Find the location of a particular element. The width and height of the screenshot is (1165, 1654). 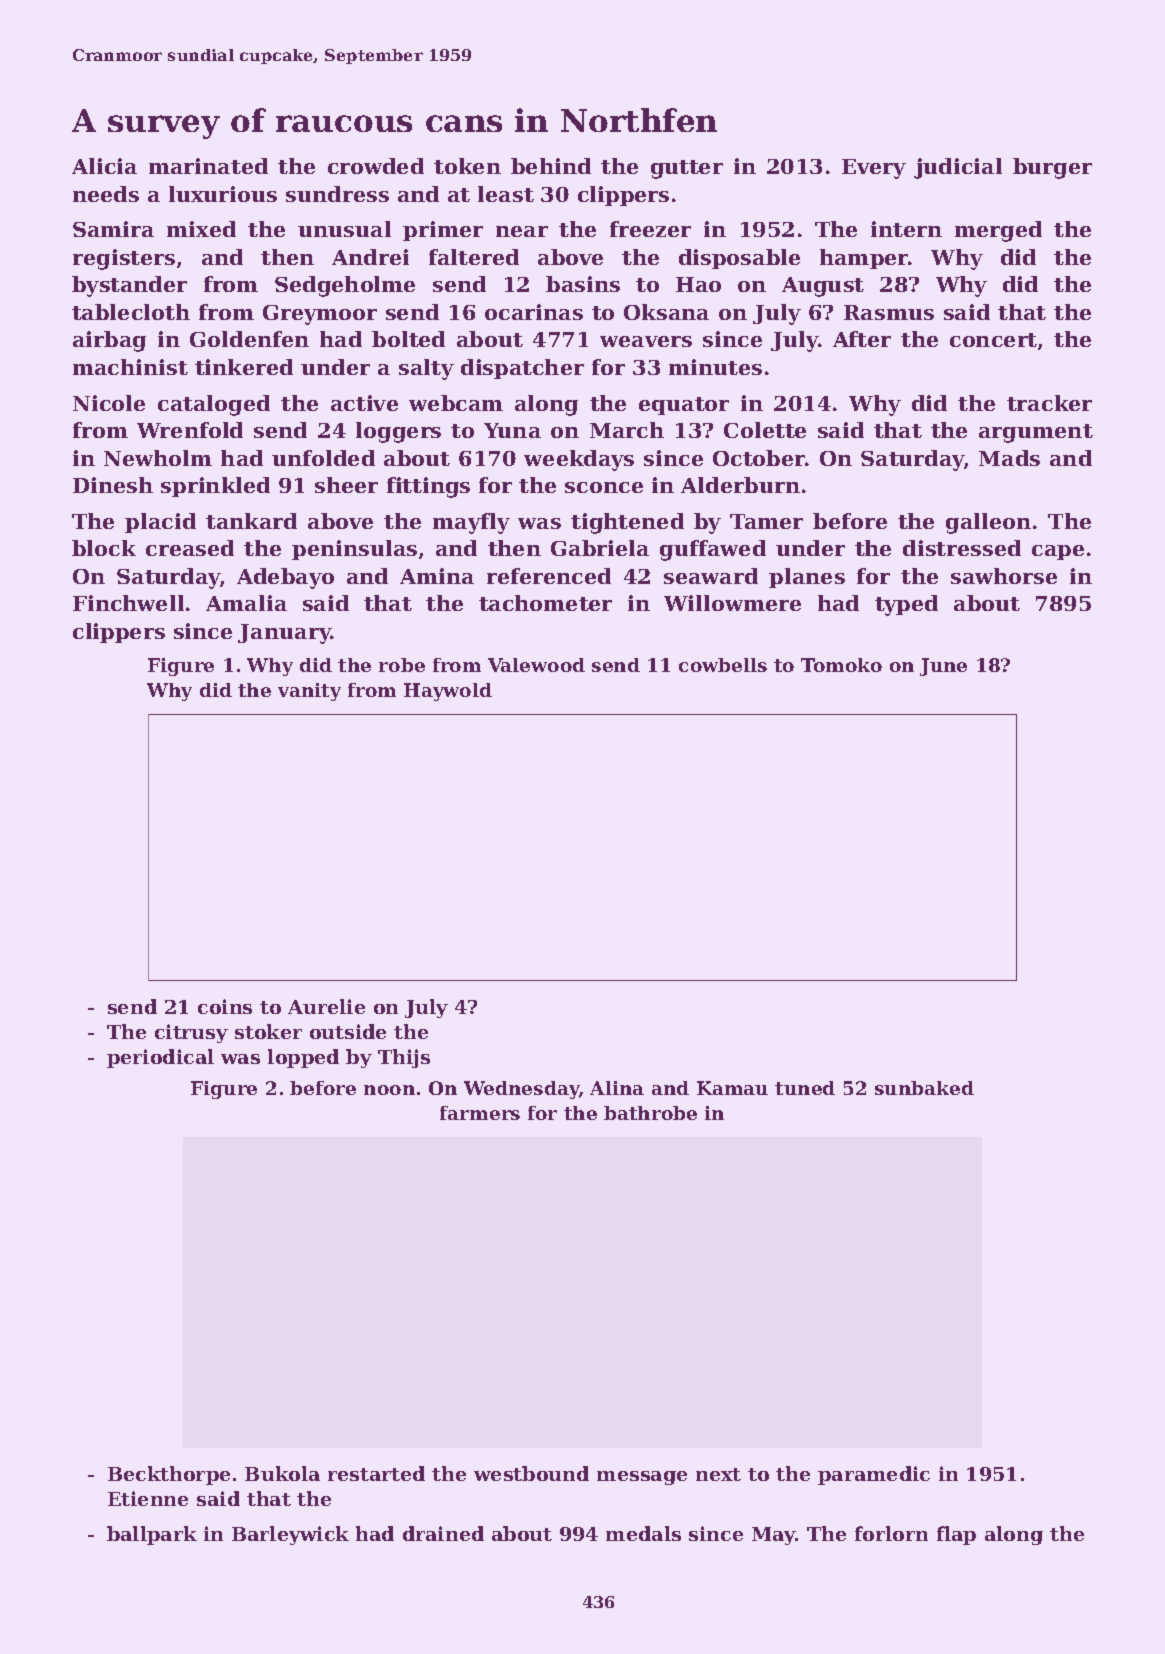

Bukola is located at coordinates (282, 1473).
